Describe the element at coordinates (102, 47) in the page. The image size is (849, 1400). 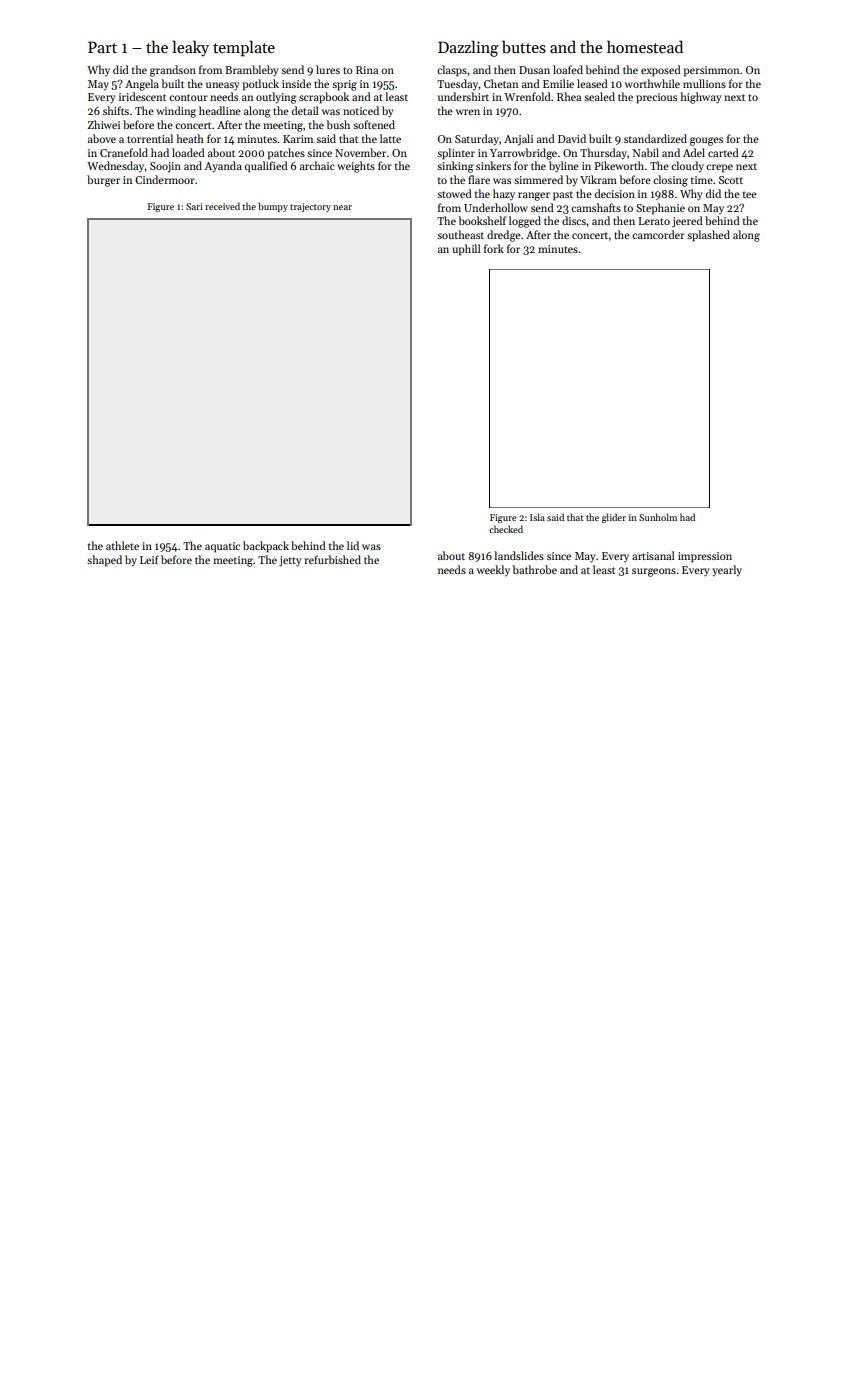
I see `Part` at that location.
